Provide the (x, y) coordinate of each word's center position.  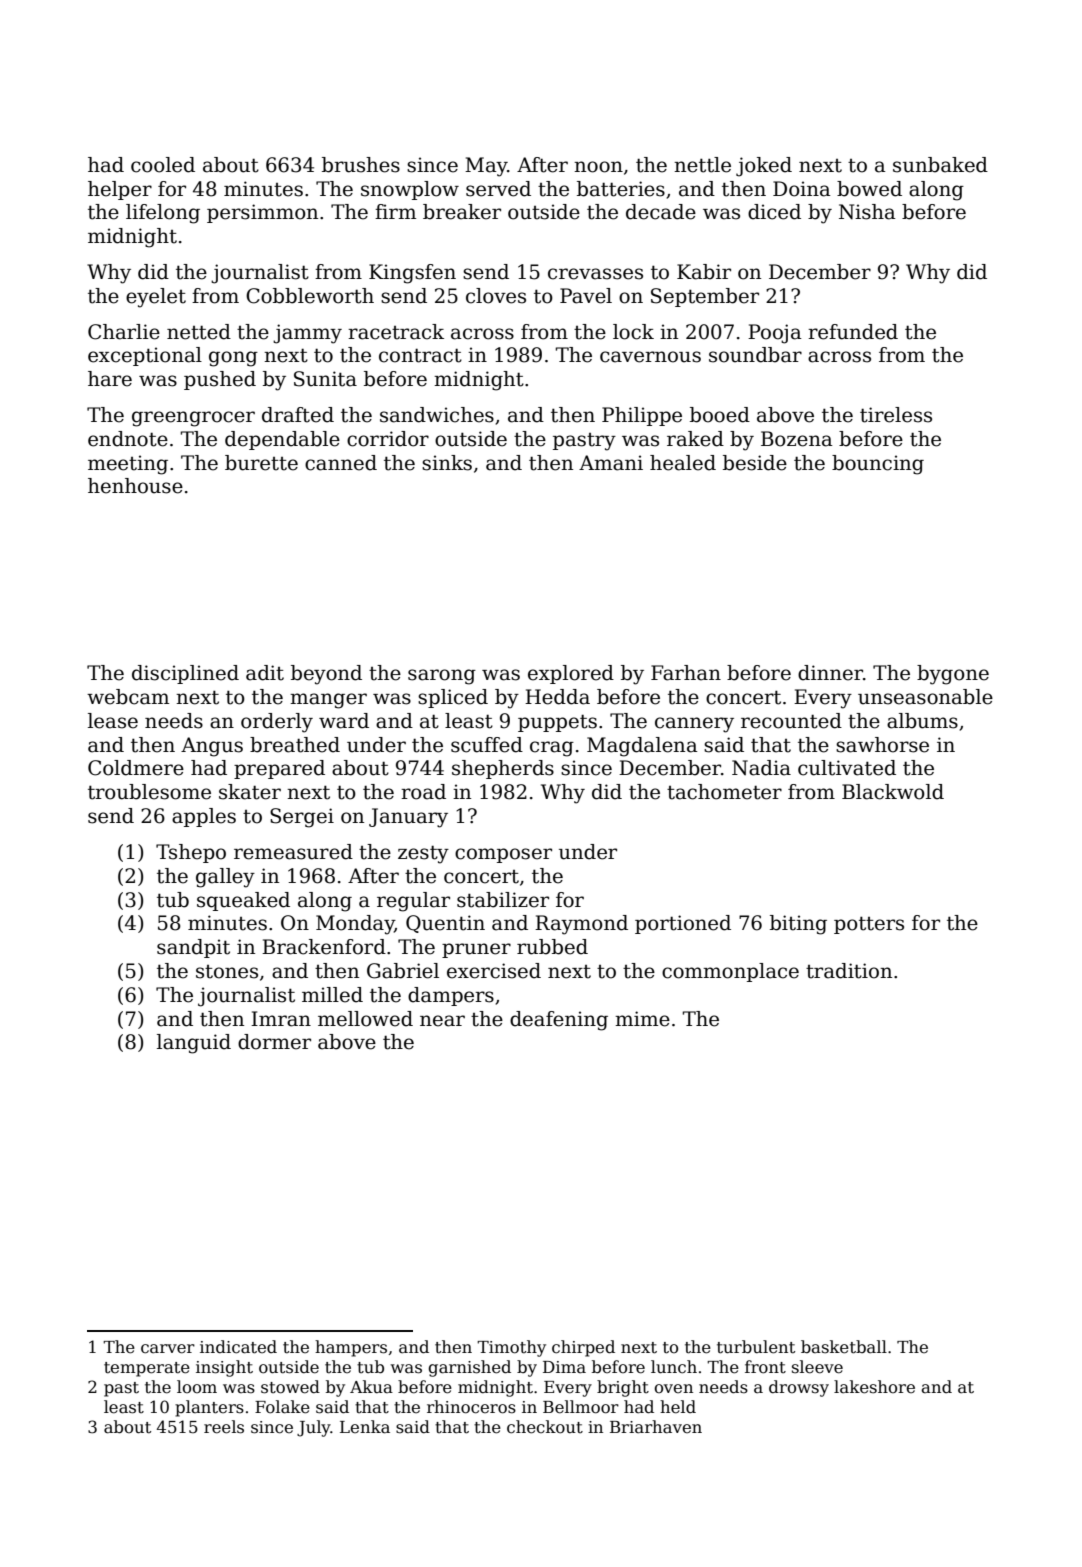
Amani (611, 463)
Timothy (511, 1348)
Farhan (686, 673)
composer (503, 855)
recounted (791, 721)
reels (224, 1427)
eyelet (156, 298)
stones (227, 972)
